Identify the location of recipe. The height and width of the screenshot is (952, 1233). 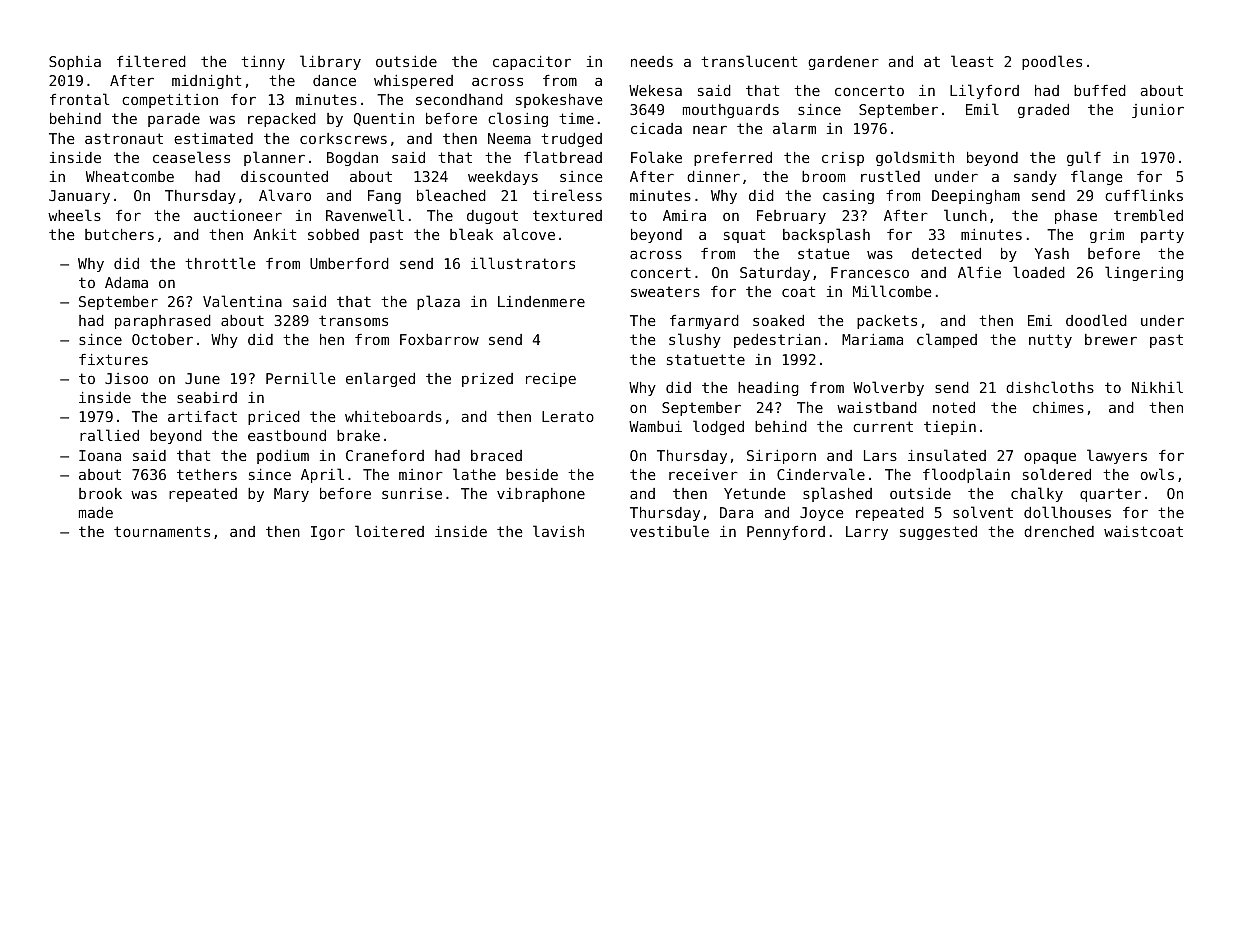
(551, 380).
